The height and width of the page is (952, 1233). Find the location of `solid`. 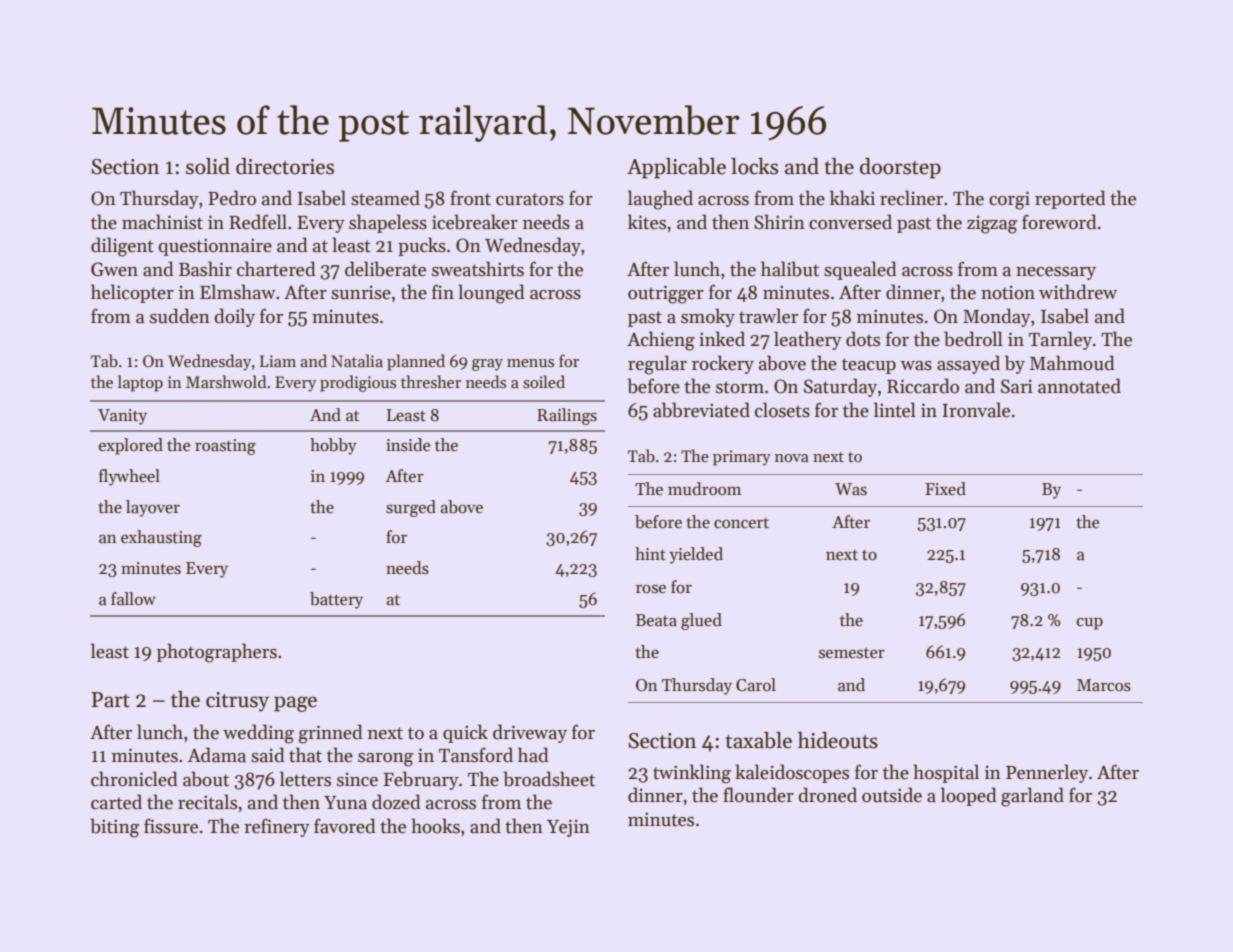

solid is located at coordinates (208, 166).
